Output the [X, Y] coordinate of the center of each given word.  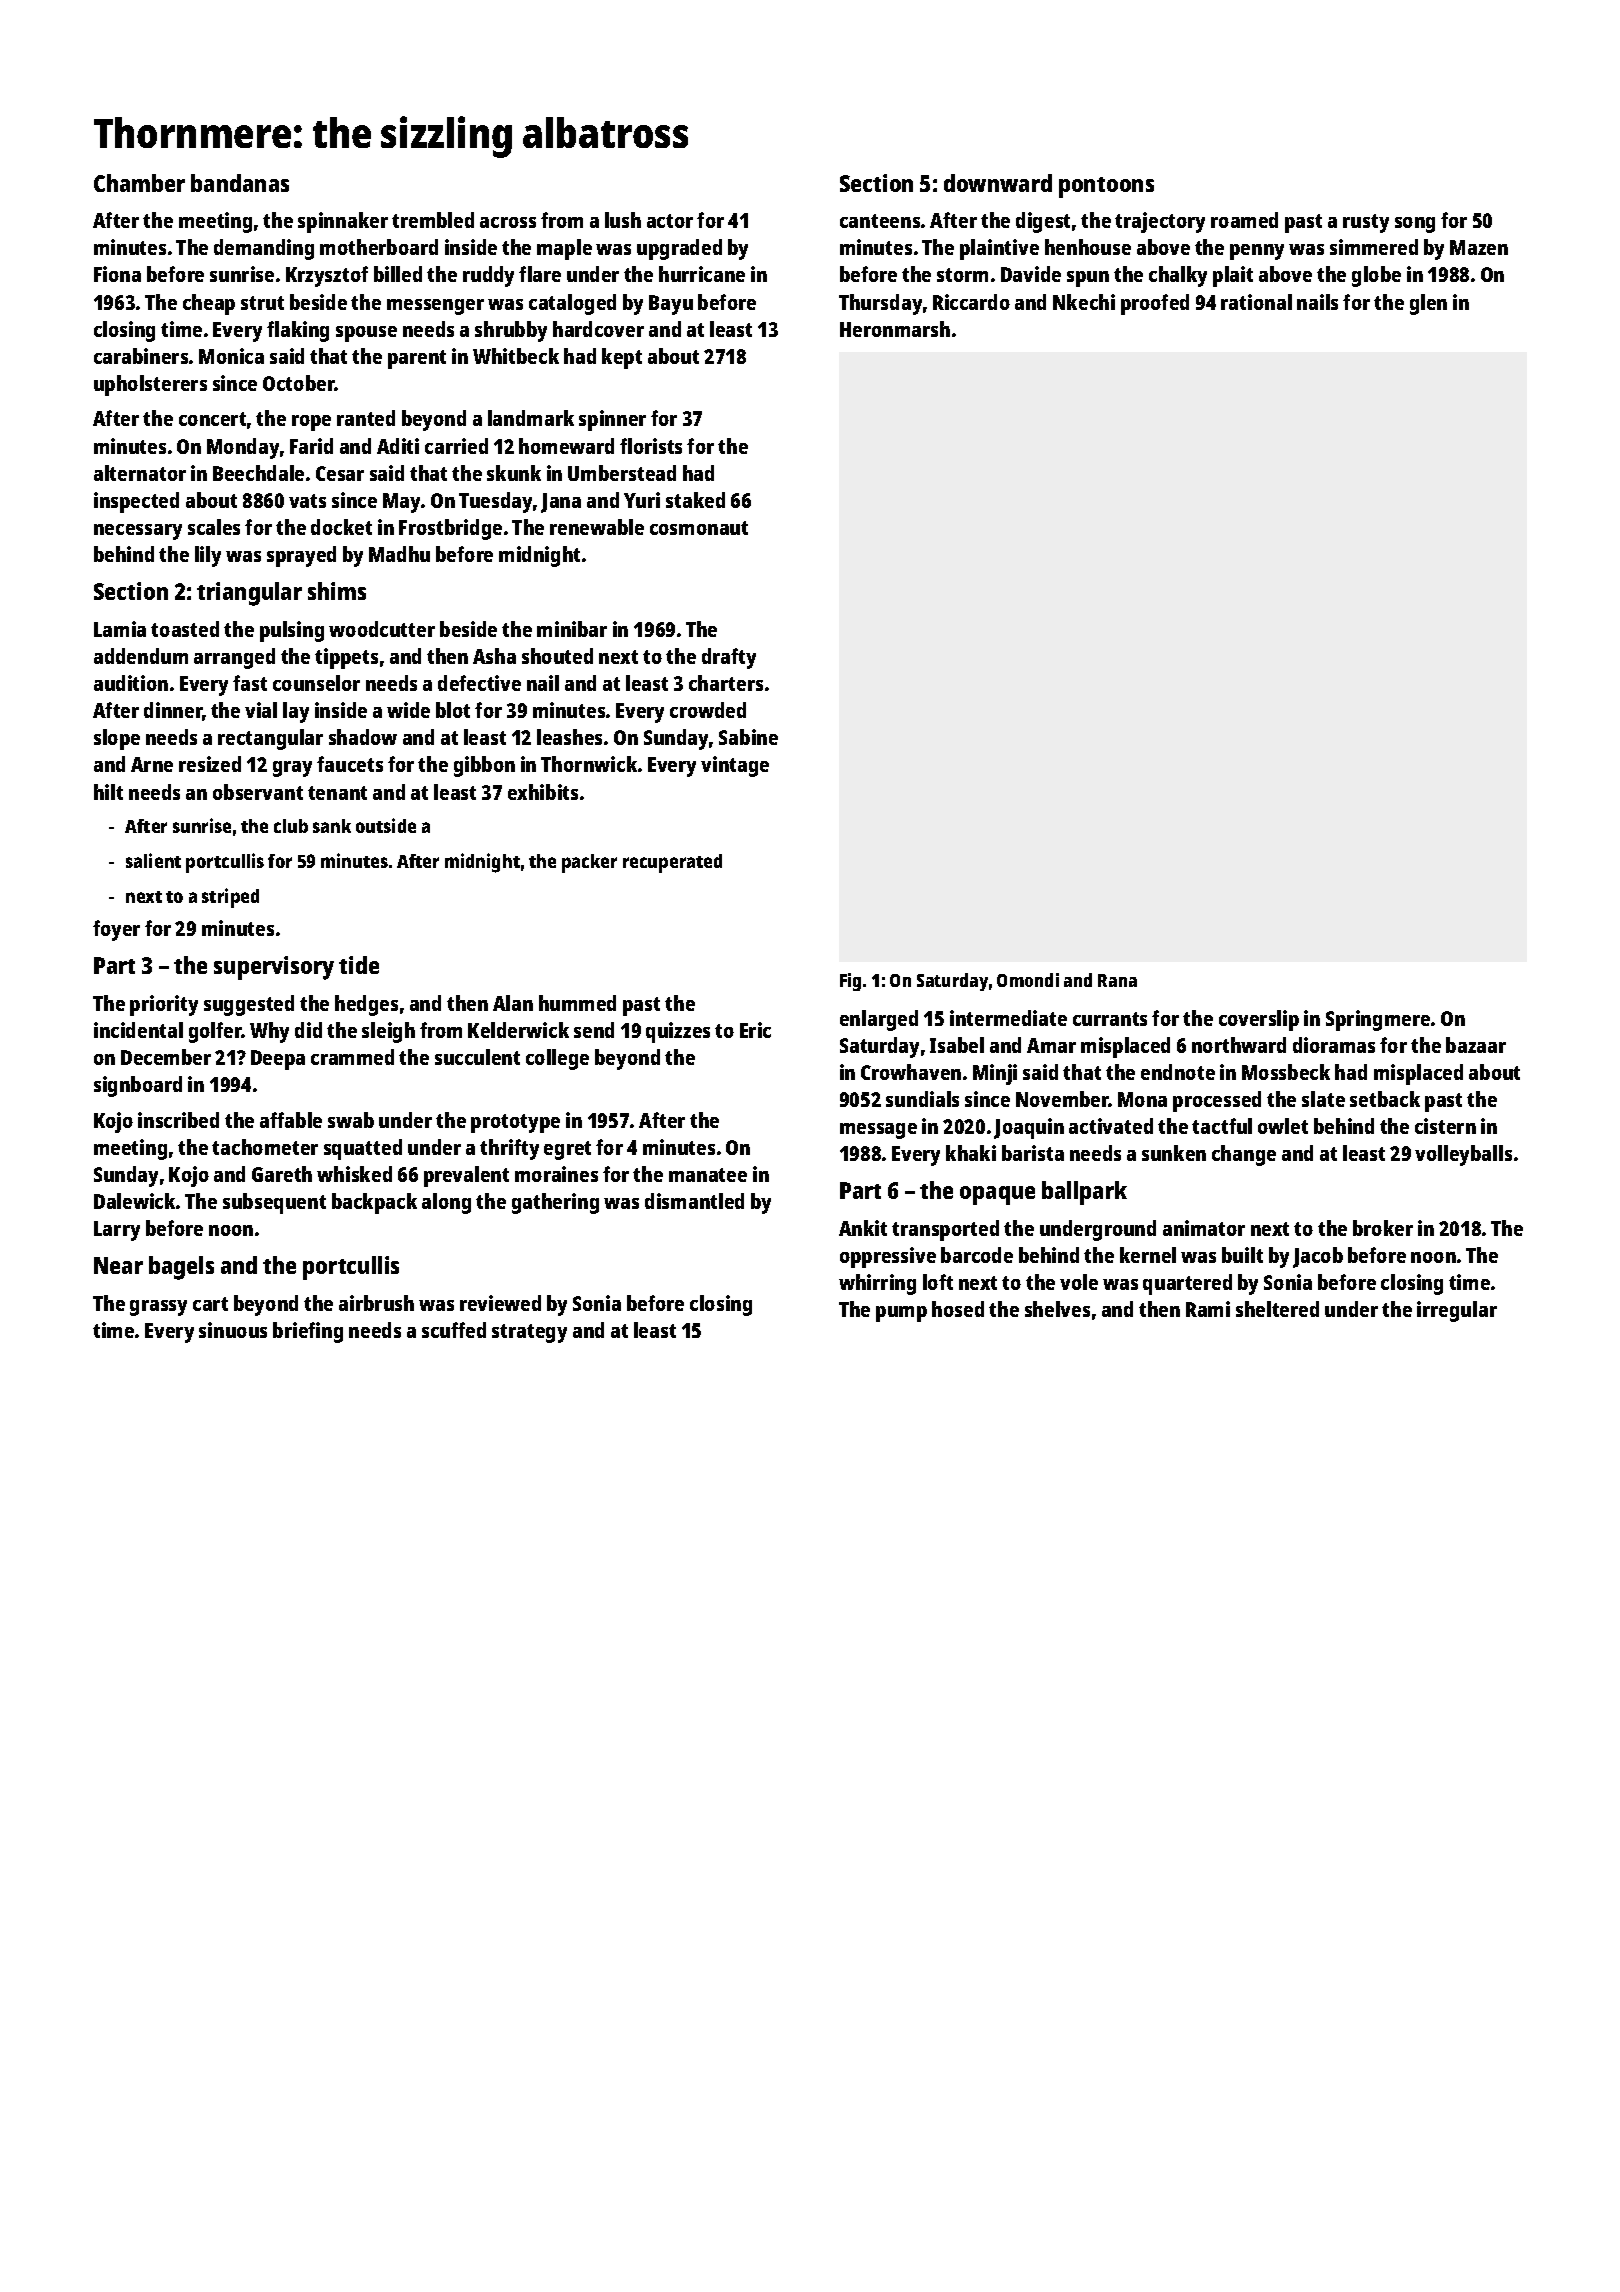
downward [998, 183]
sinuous [233, 1330]
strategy [529, 1333]
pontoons [1106, 187]
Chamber [139, 183]
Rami [1208, 1309]
